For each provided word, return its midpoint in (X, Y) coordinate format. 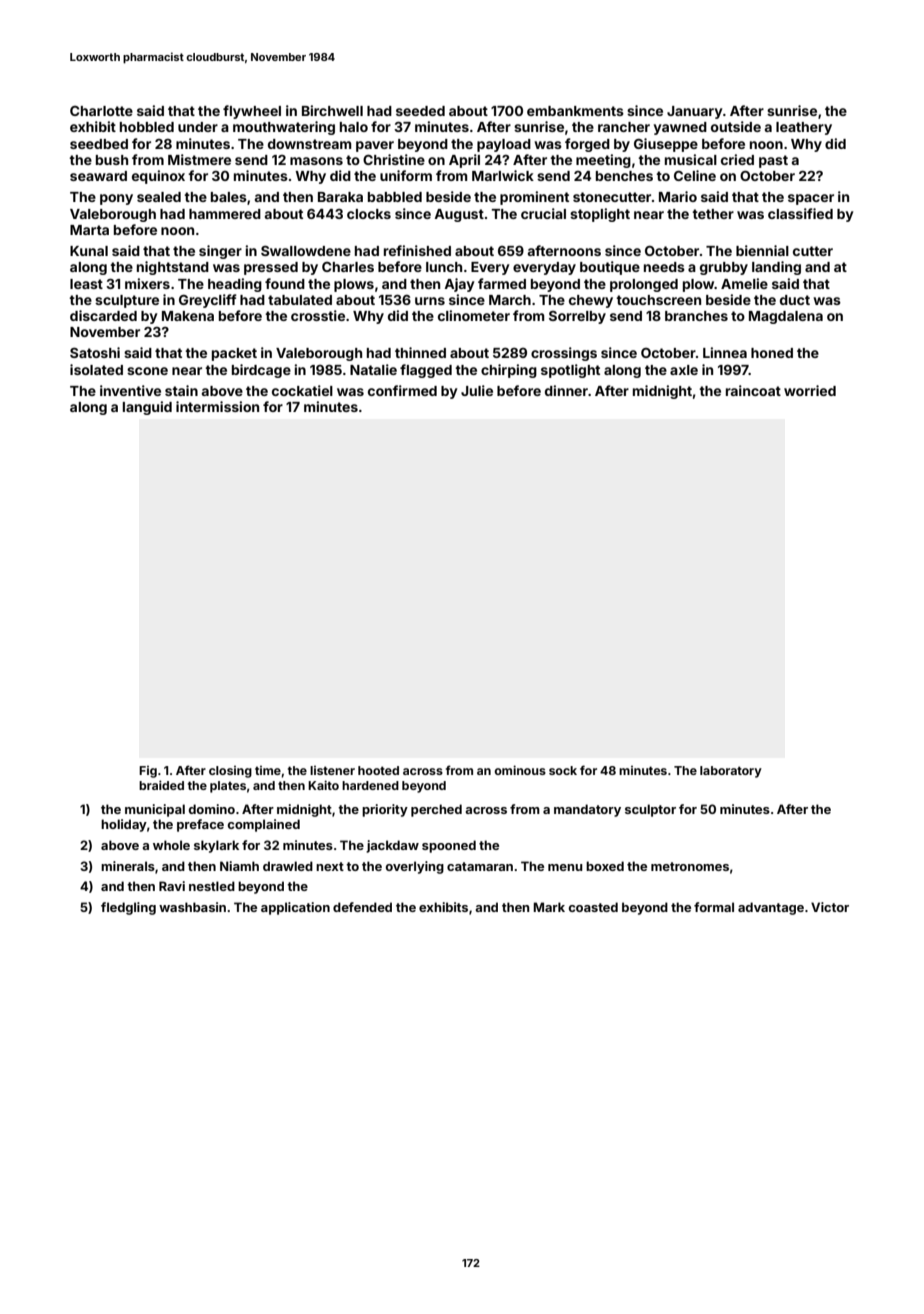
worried (810, 390)
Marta (89, 230)
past (773, 161)
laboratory (731, 772)
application (295, 908)
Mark (549, 907)
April (464, 161)
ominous (520, 770)
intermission (217, 406)
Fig (148, 772)
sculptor (650, 810)
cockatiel (302, 390)
